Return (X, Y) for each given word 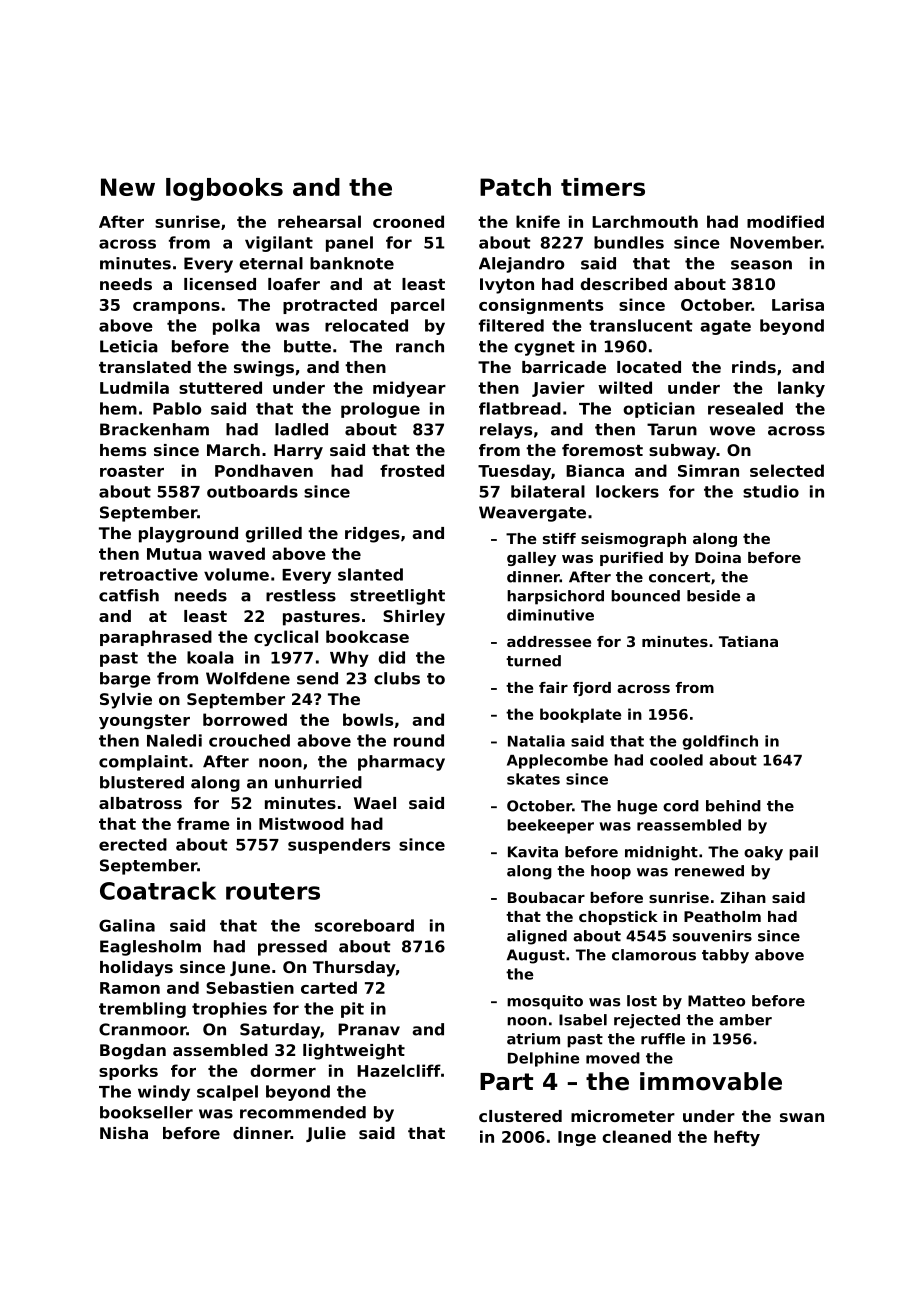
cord (681, 806)
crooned (408, 221)
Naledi (174, 740)
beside (713, 596)
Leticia (129, 346)
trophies (229, 1010)
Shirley (414, 618)
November (775, 242)
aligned (537, 937)
